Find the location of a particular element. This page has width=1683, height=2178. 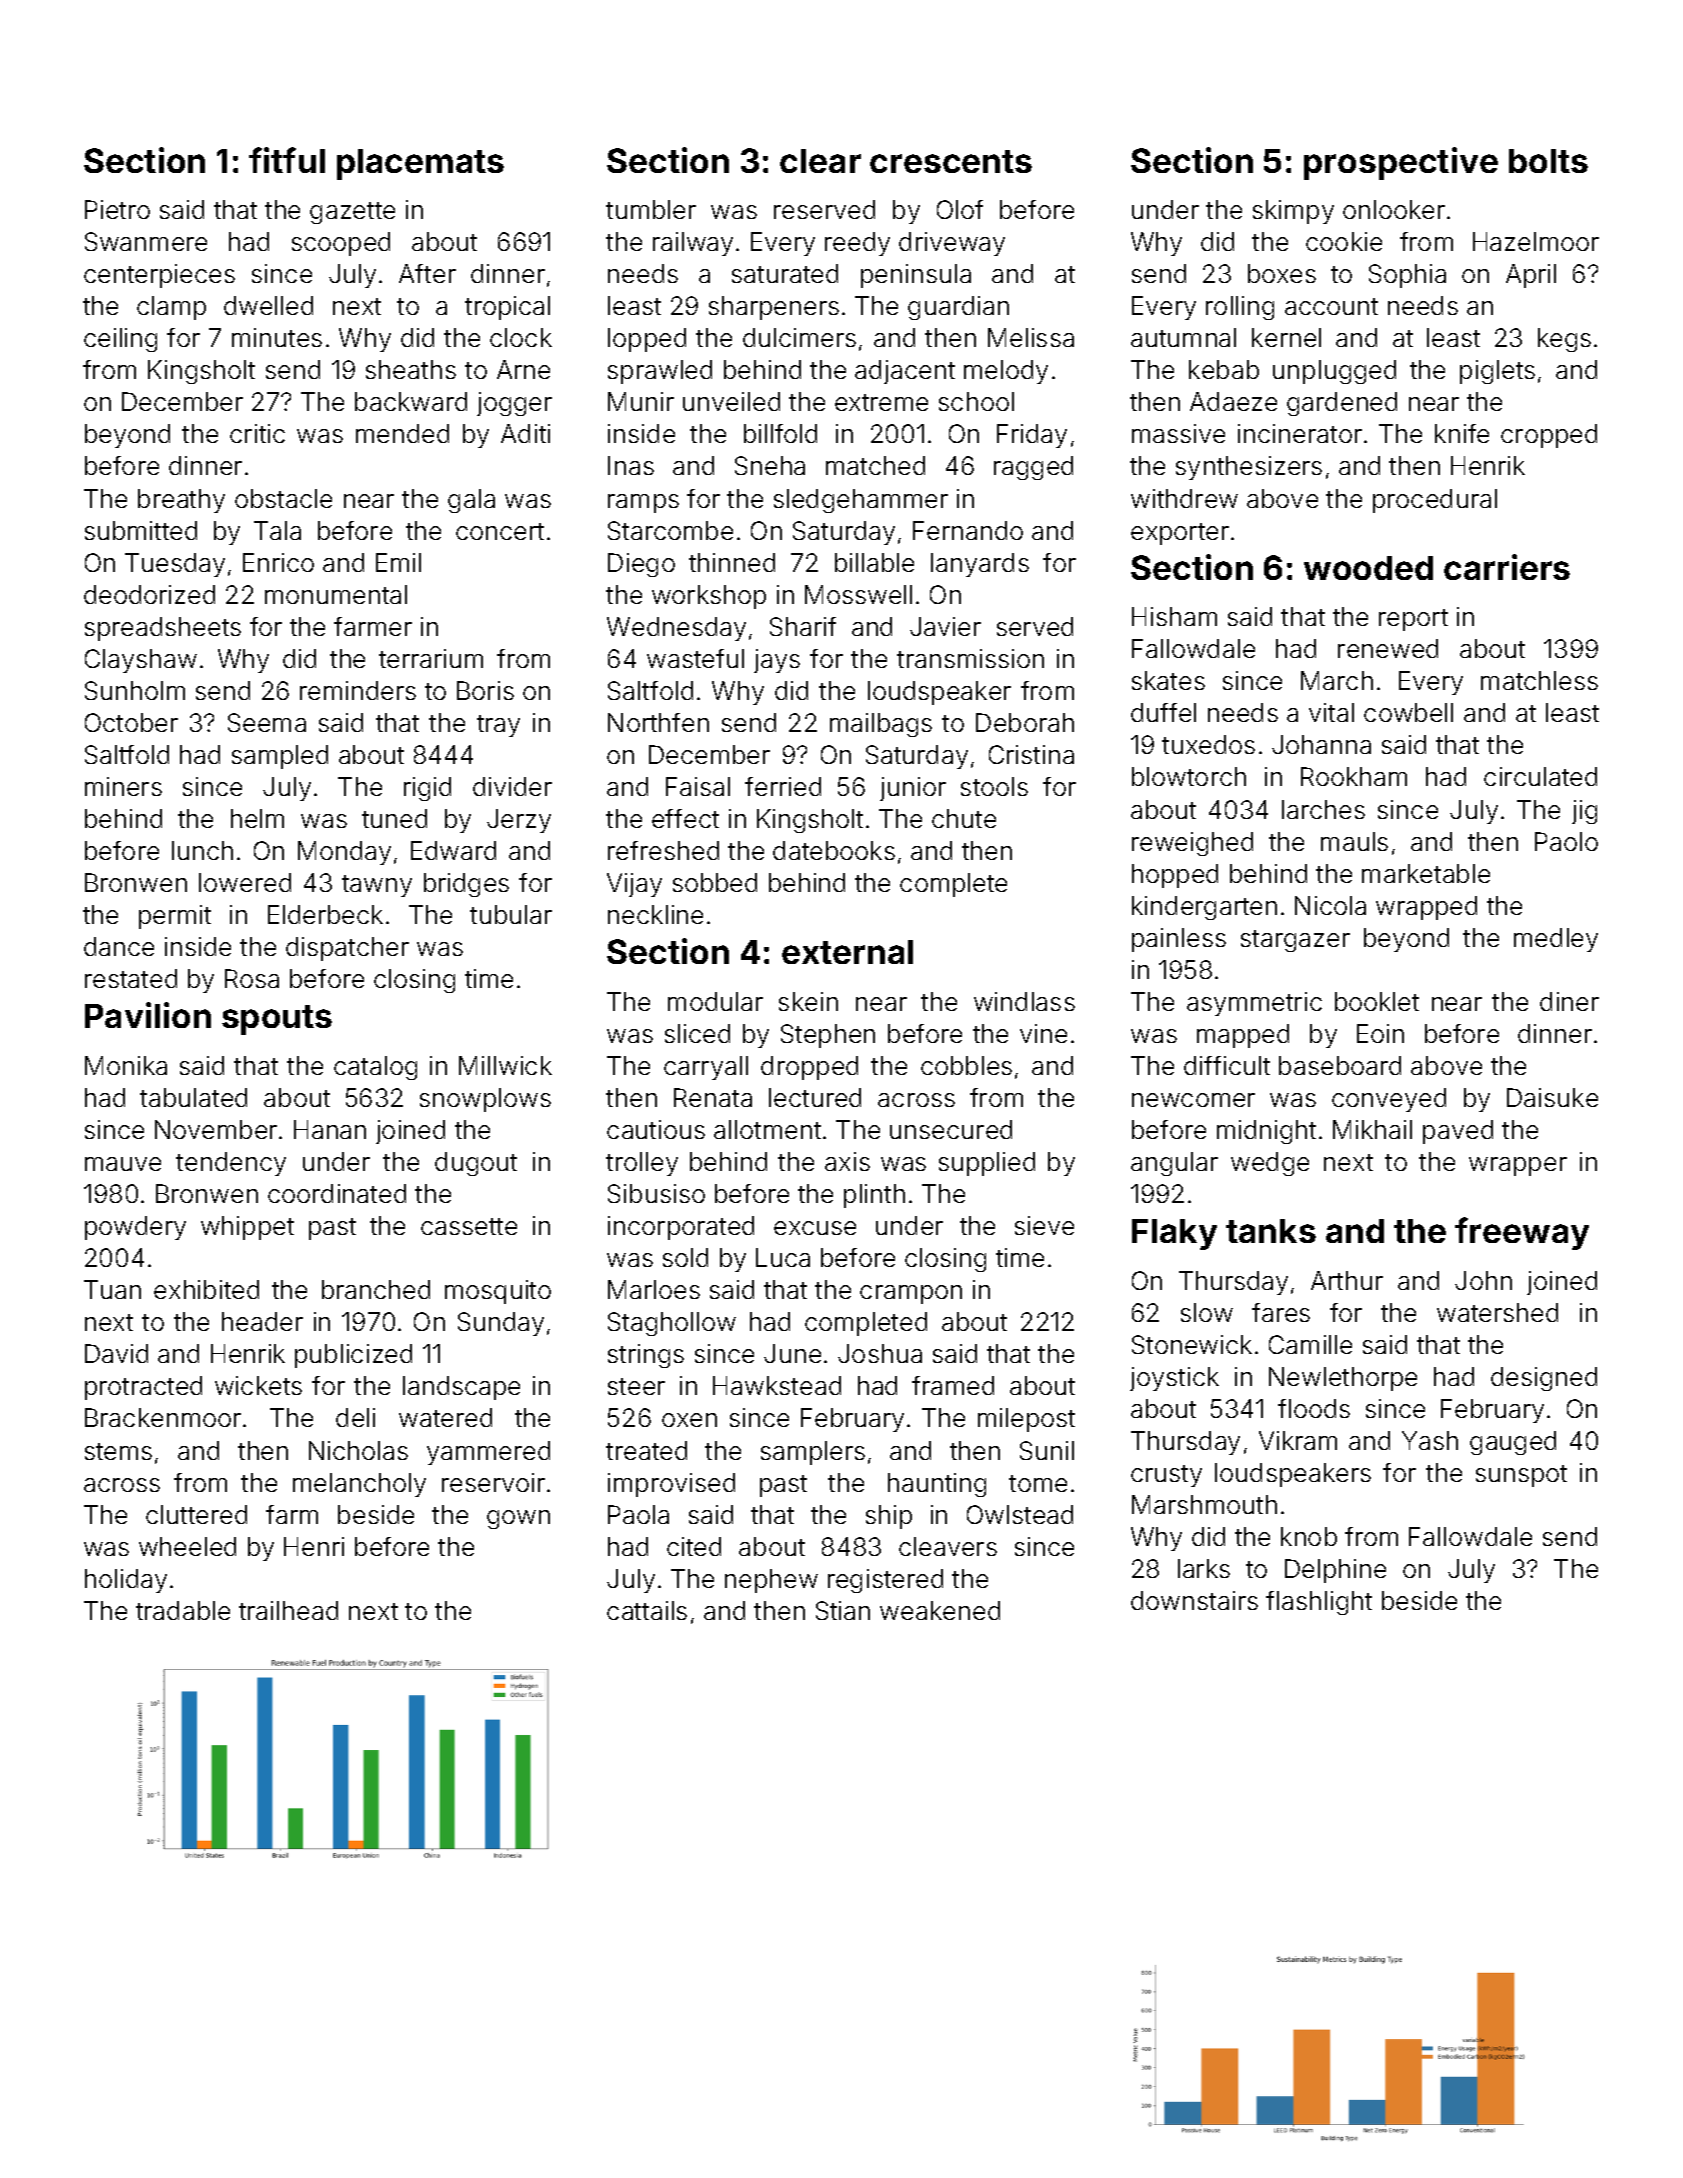

crescents is located at coordinates (951, 161).
